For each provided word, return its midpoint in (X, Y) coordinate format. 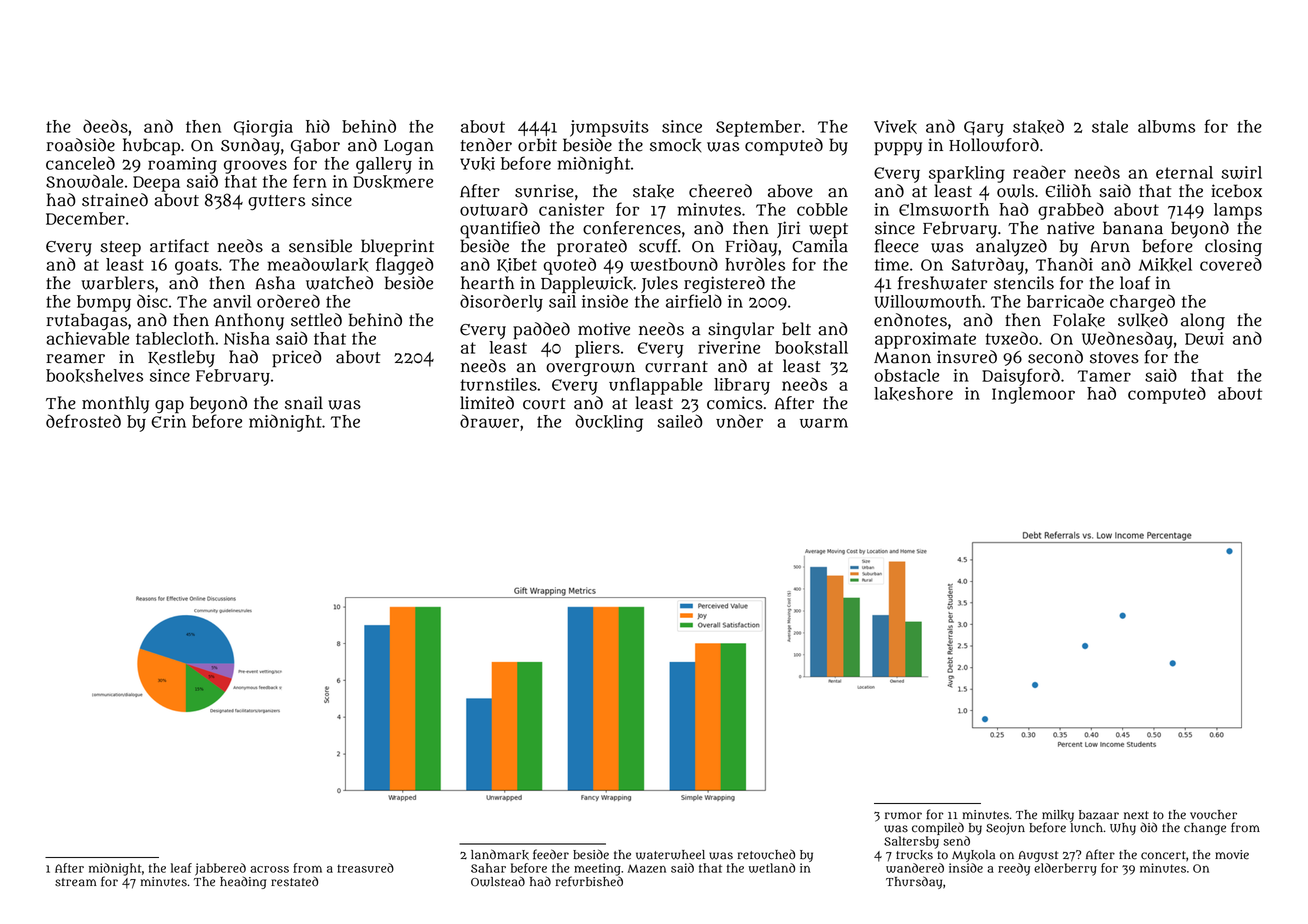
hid (318, 126)
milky (1058, 816)
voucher (1213, 815)
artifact (179, 246)
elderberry (1065, 869)
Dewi (1204, 338)
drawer (489, 421)
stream (76, 882)
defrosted (83, 421)
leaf (181, 868)
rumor (903, 816)
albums (1166, 126)
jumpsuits (609, 128)
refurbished (589, 881)
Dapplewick (587, 285)
